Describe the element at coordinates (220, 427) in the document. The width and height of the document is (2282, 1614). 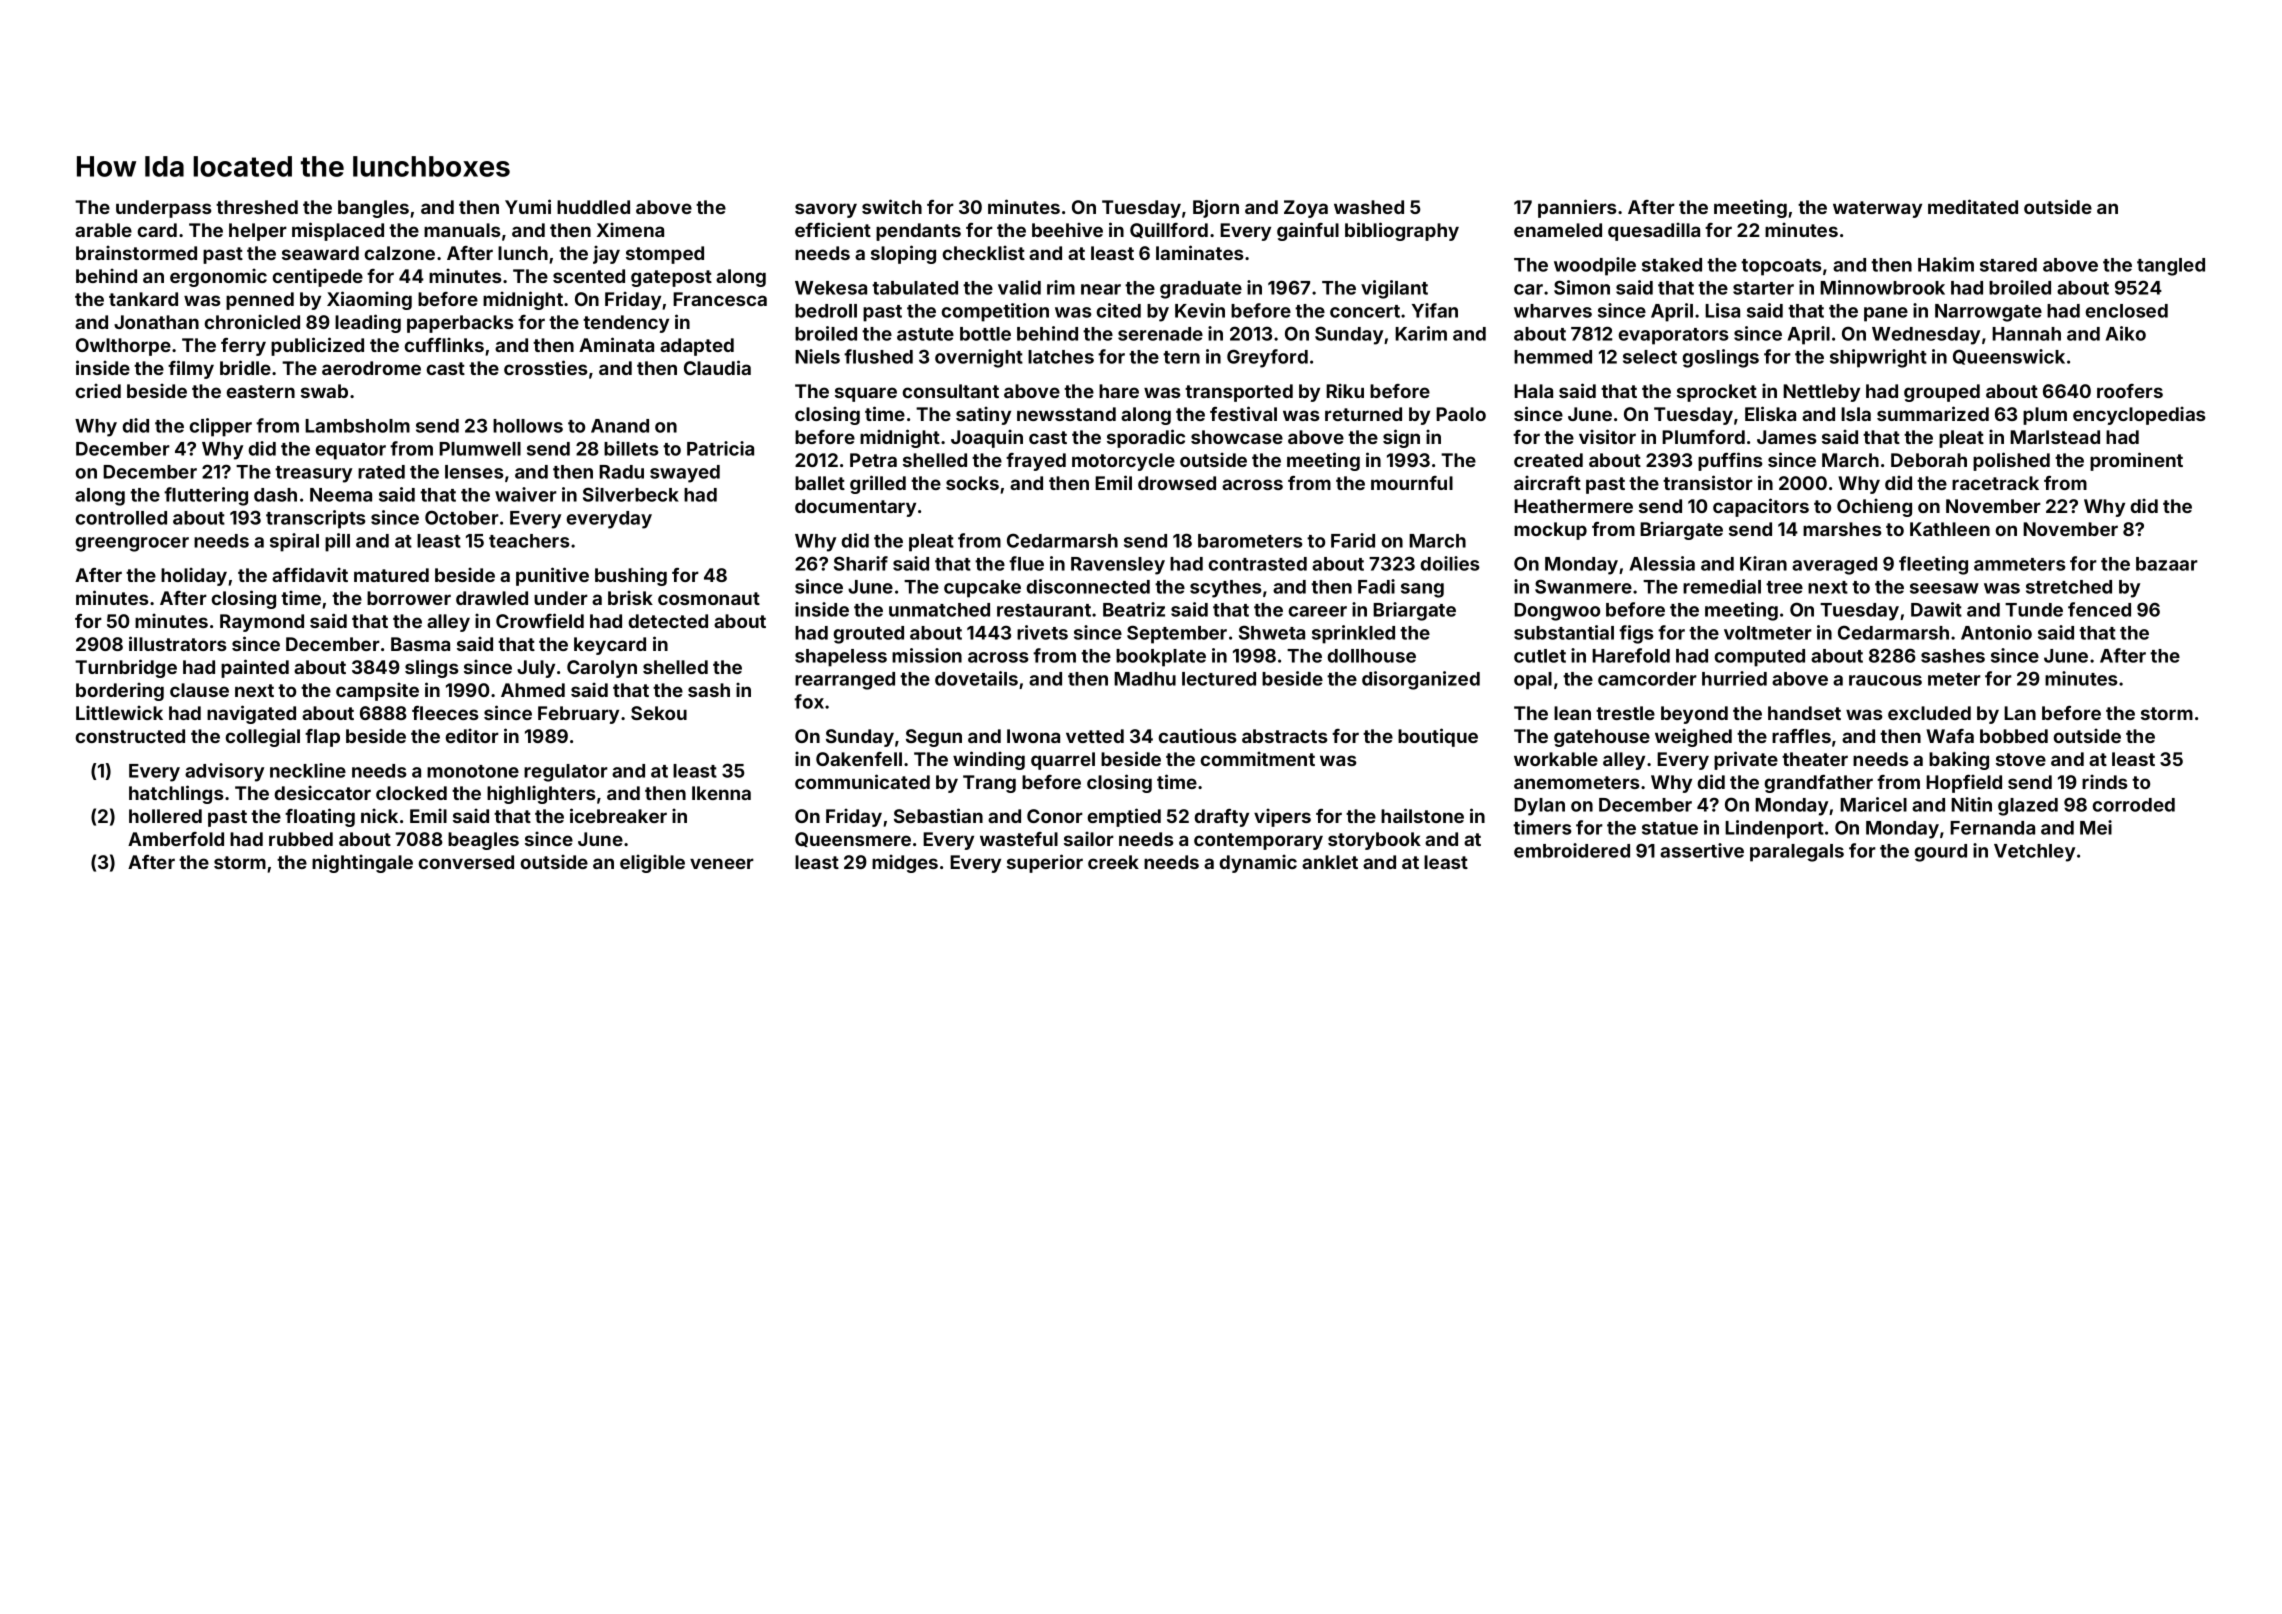
I see `clipper` at that location.
